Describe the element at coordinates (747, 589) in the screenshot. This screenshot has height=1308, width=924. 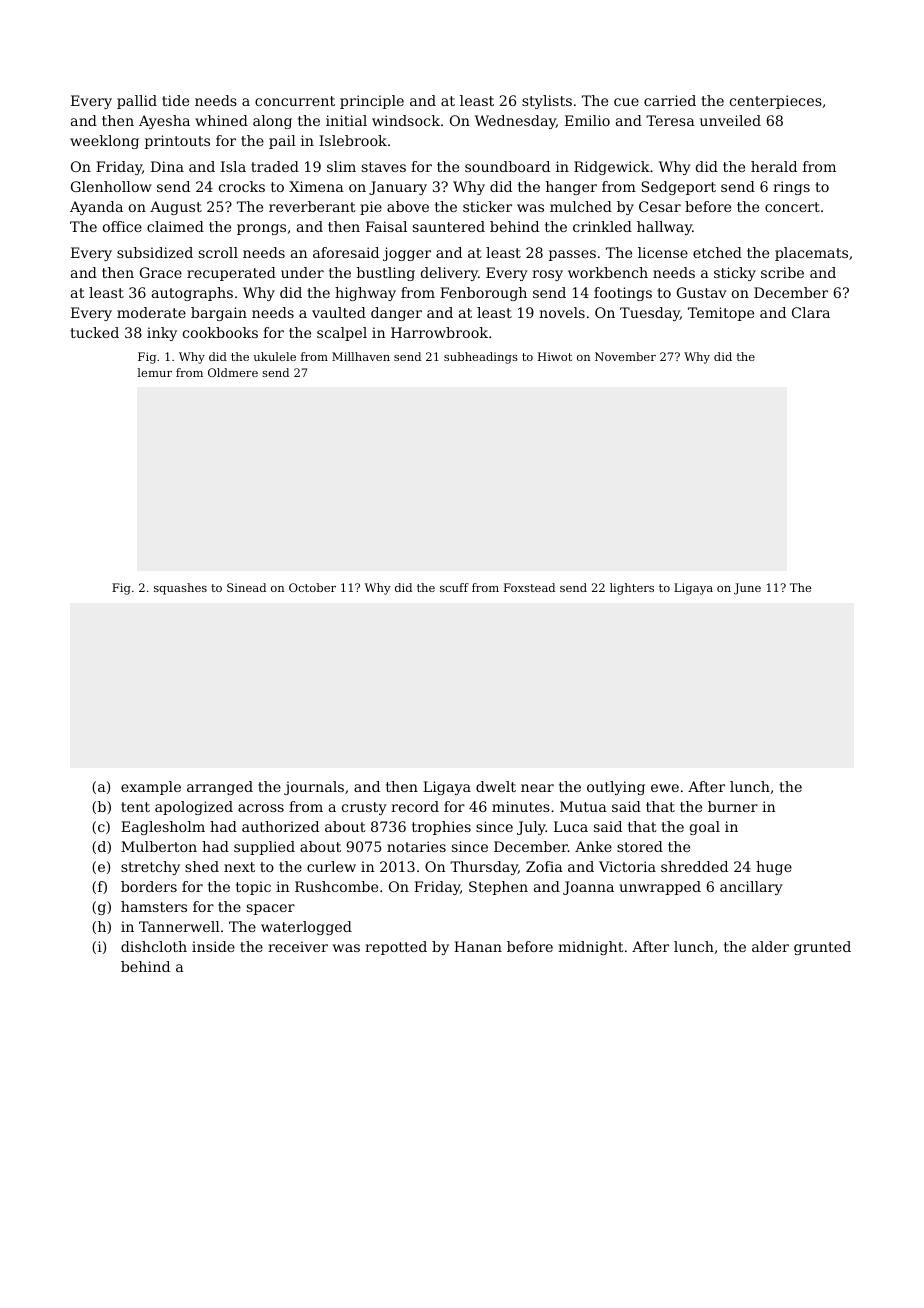
I see `June` at that location.
